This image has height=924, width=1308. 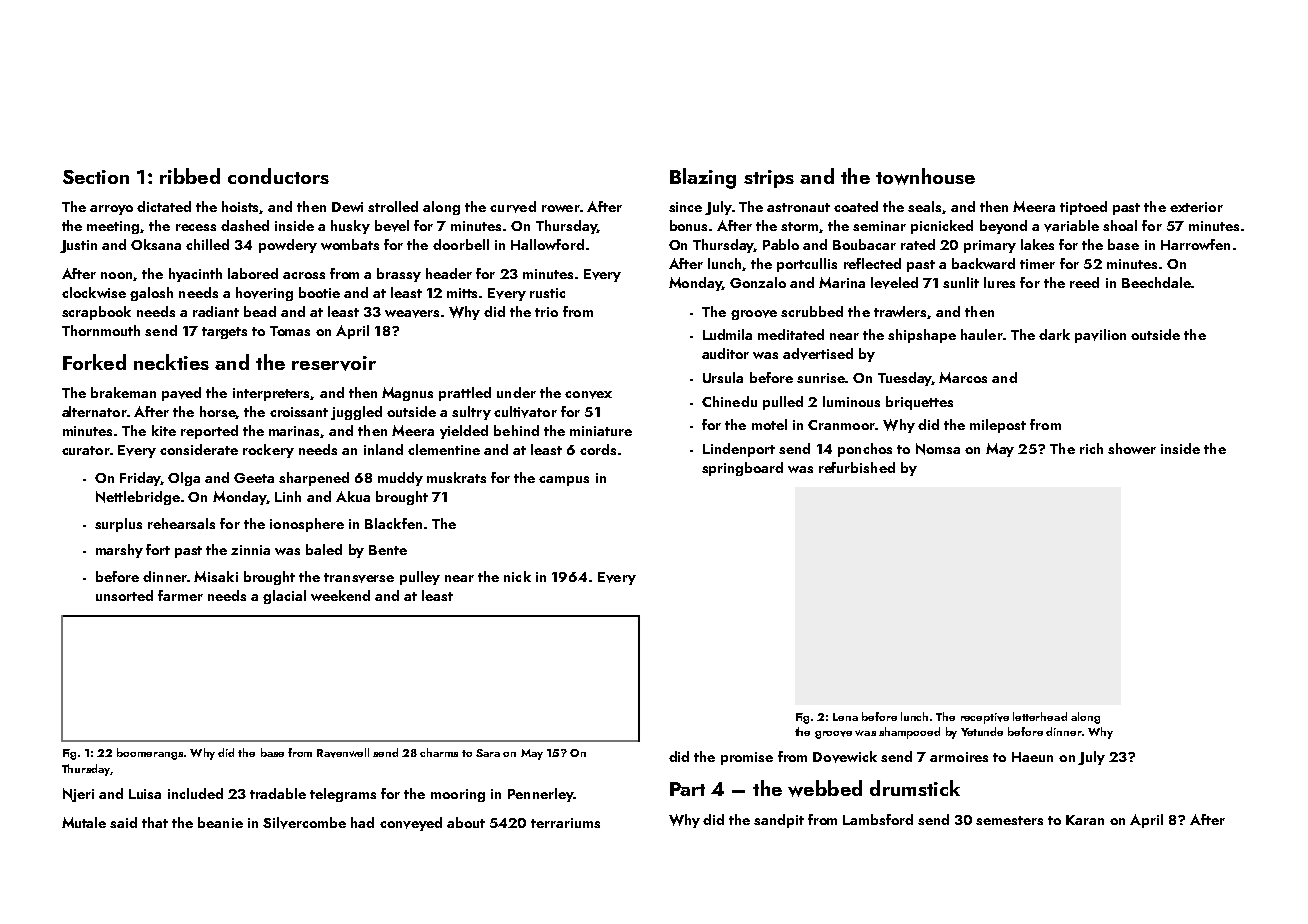 What do you see at coordinates (1037, 244) in the image?
I see `lakes` at bounding box center [1037, 244].
